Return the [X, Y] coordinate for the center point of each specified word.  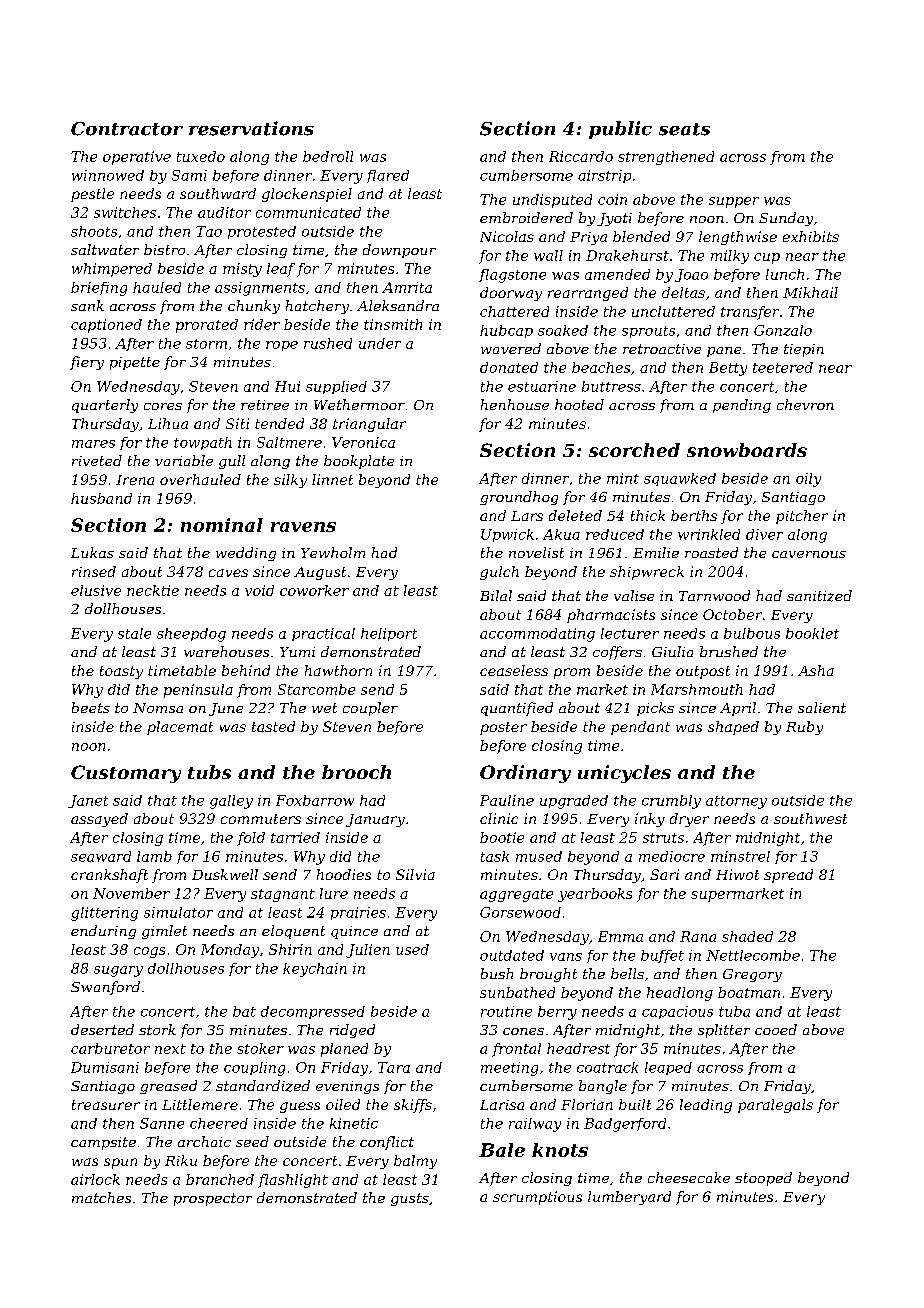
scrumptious [537, 1198]
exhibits [811, 236]
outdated [512, 955]
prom [572, 673]
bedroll [328, 156]
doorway [511, 294]
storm [206, 344]
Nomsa [158, 708]
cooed [776, 1029]
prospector [213, 1199]
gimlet [164, 932]
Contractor [127, 129]
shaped [733, 728]
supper [734, 202]
